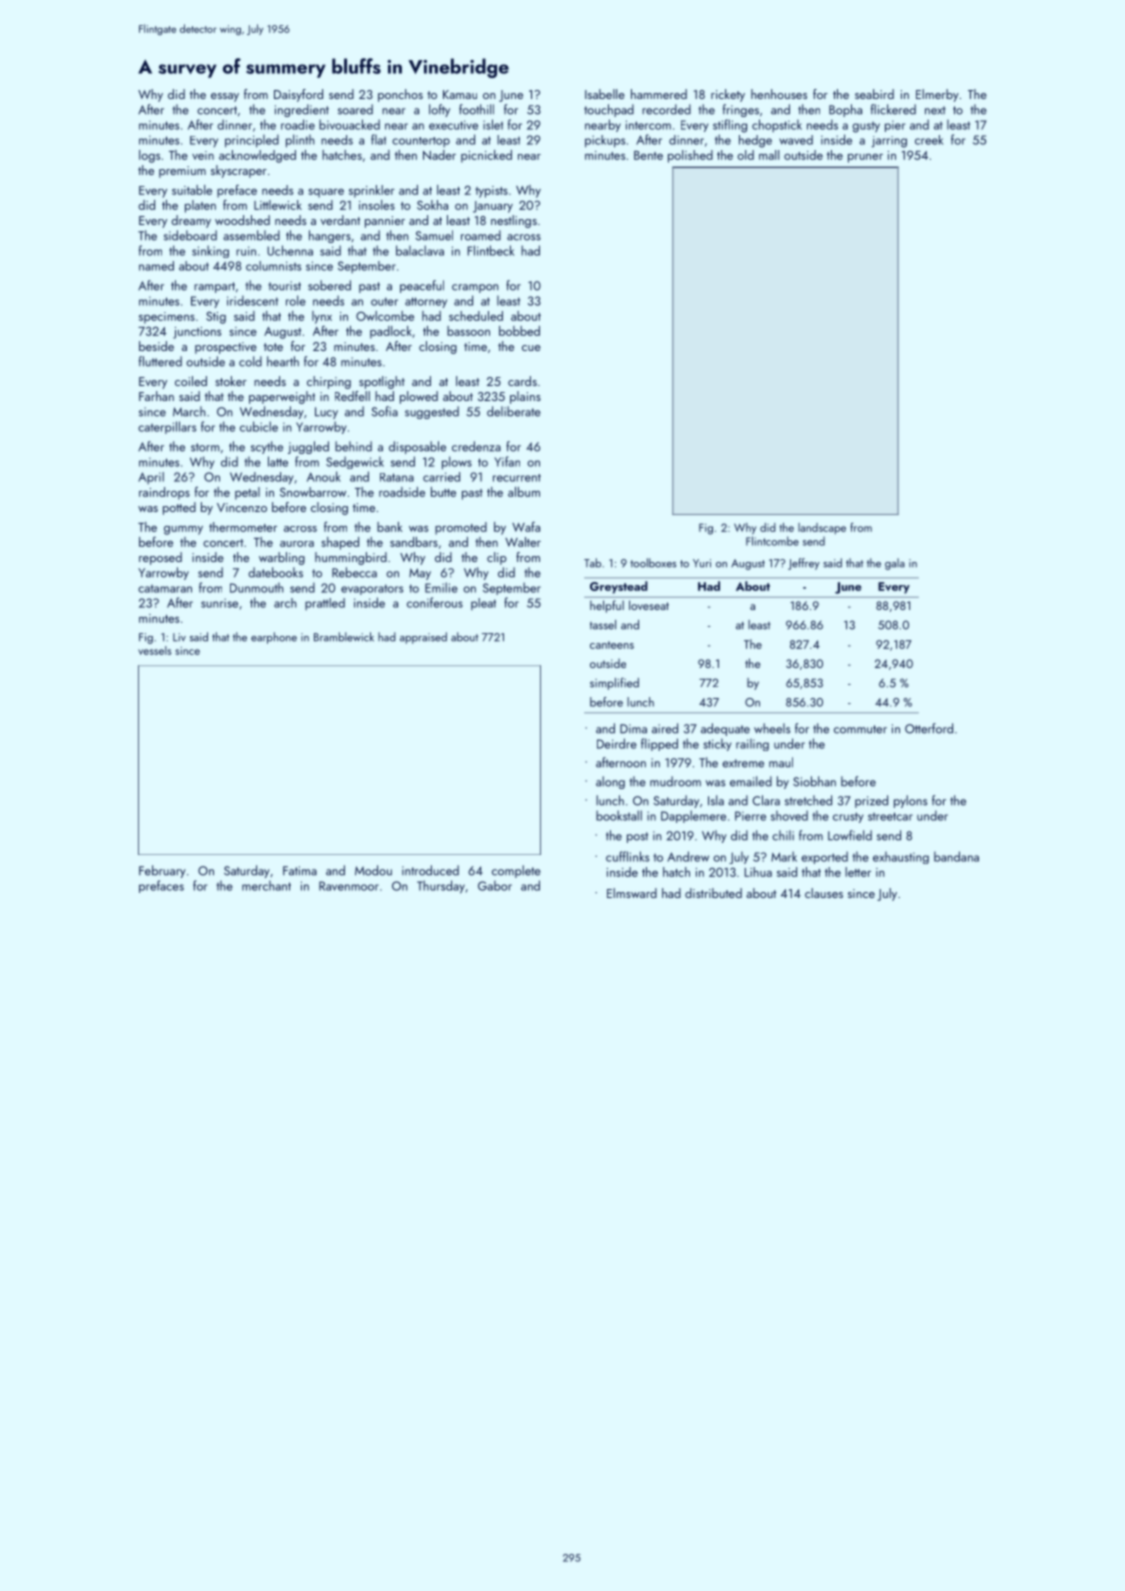 This screenshot has width=1125, height=1591. What do you see at coordinates (929, 140) in the screenshot?
I see `creek` at bounding box center [929, 140].
